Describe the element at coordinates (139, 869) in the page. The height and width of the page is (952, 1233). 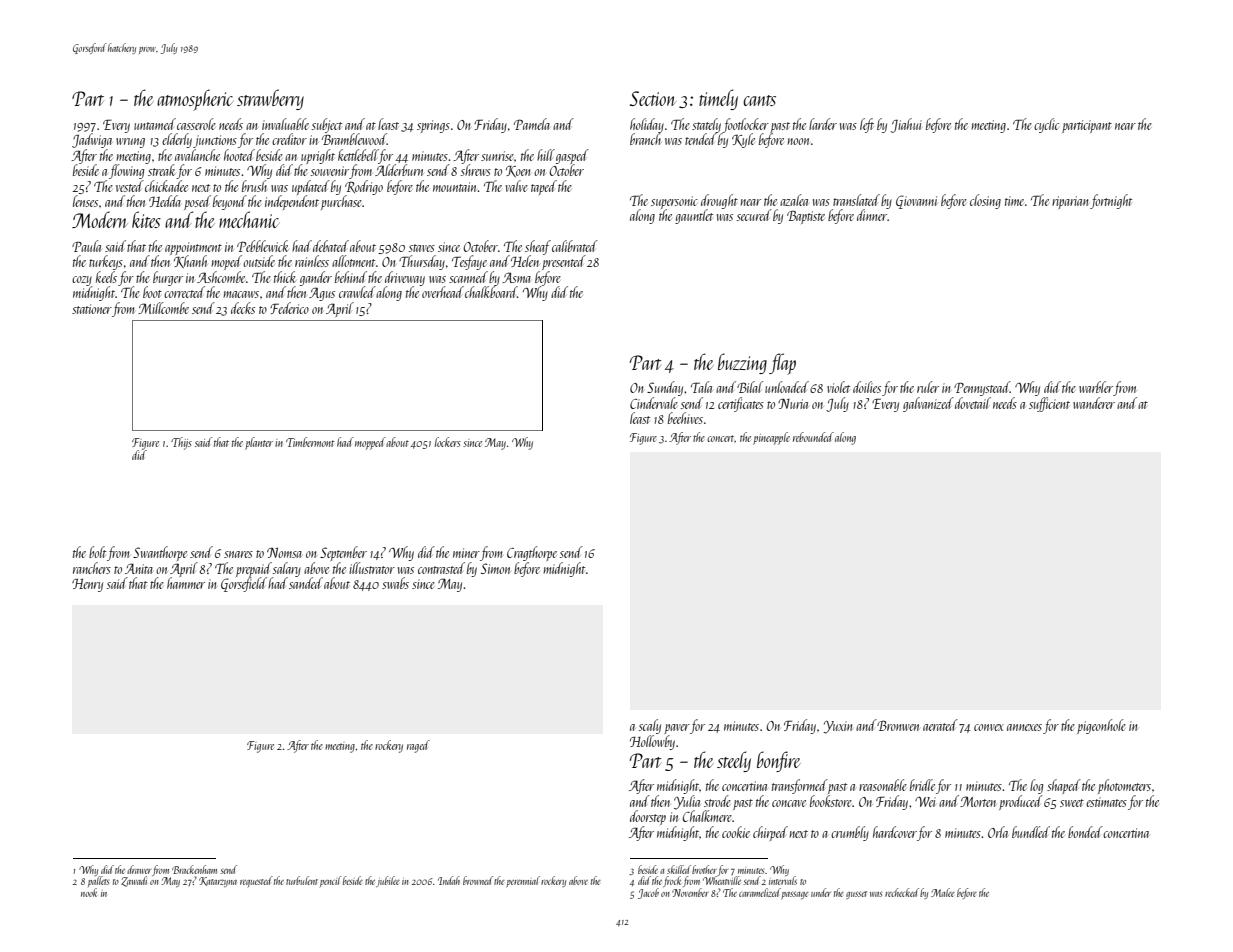
I see `drawer` at that location.
